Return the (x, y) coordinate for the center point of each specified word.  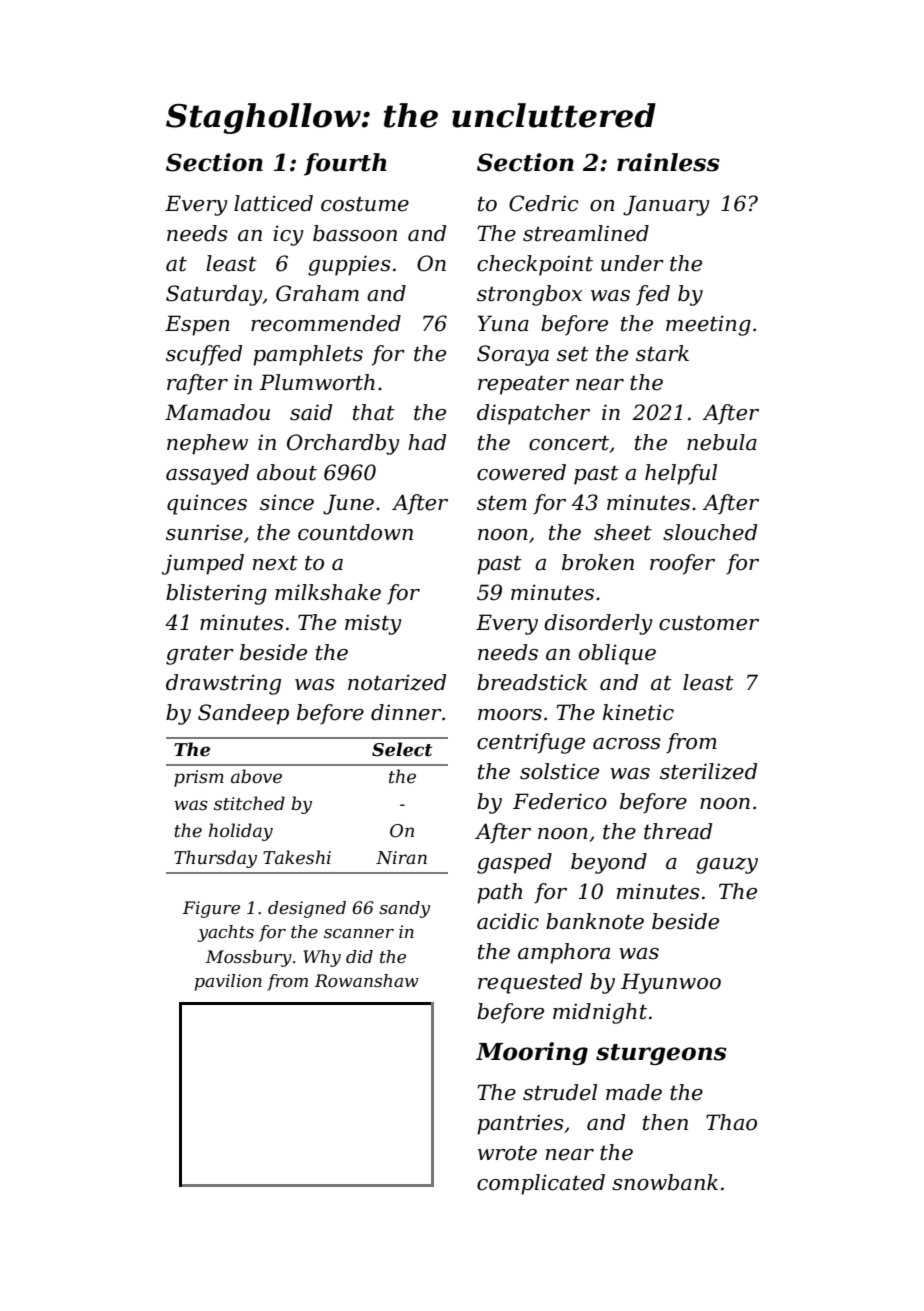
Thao (731, 1122)
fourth (345, 164)
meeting (708, 325)
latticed (273, 203)
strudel (560, 1092)
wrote (507, 1153)
